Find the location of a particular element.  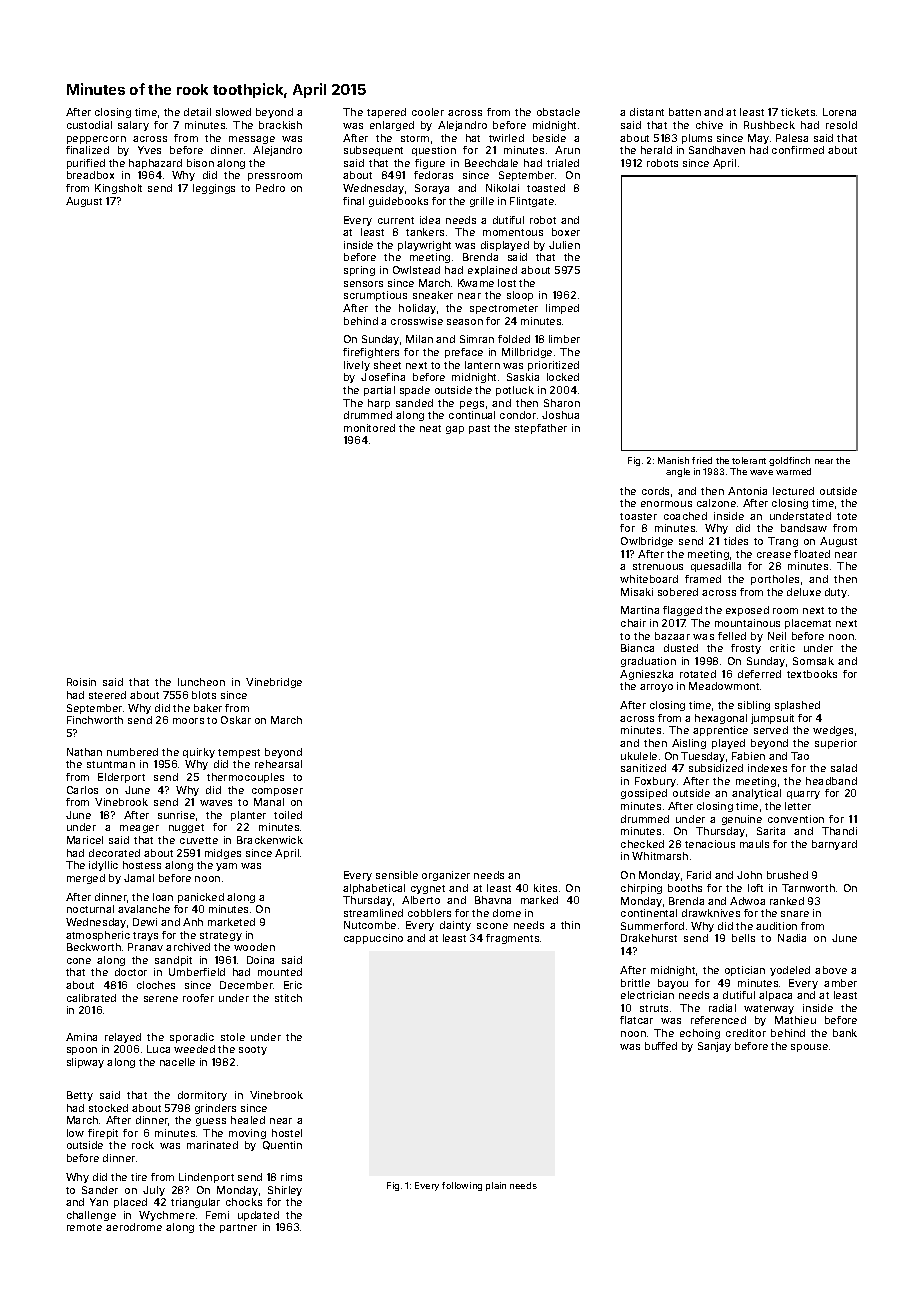

batten is located at coordinates (685, 112).
